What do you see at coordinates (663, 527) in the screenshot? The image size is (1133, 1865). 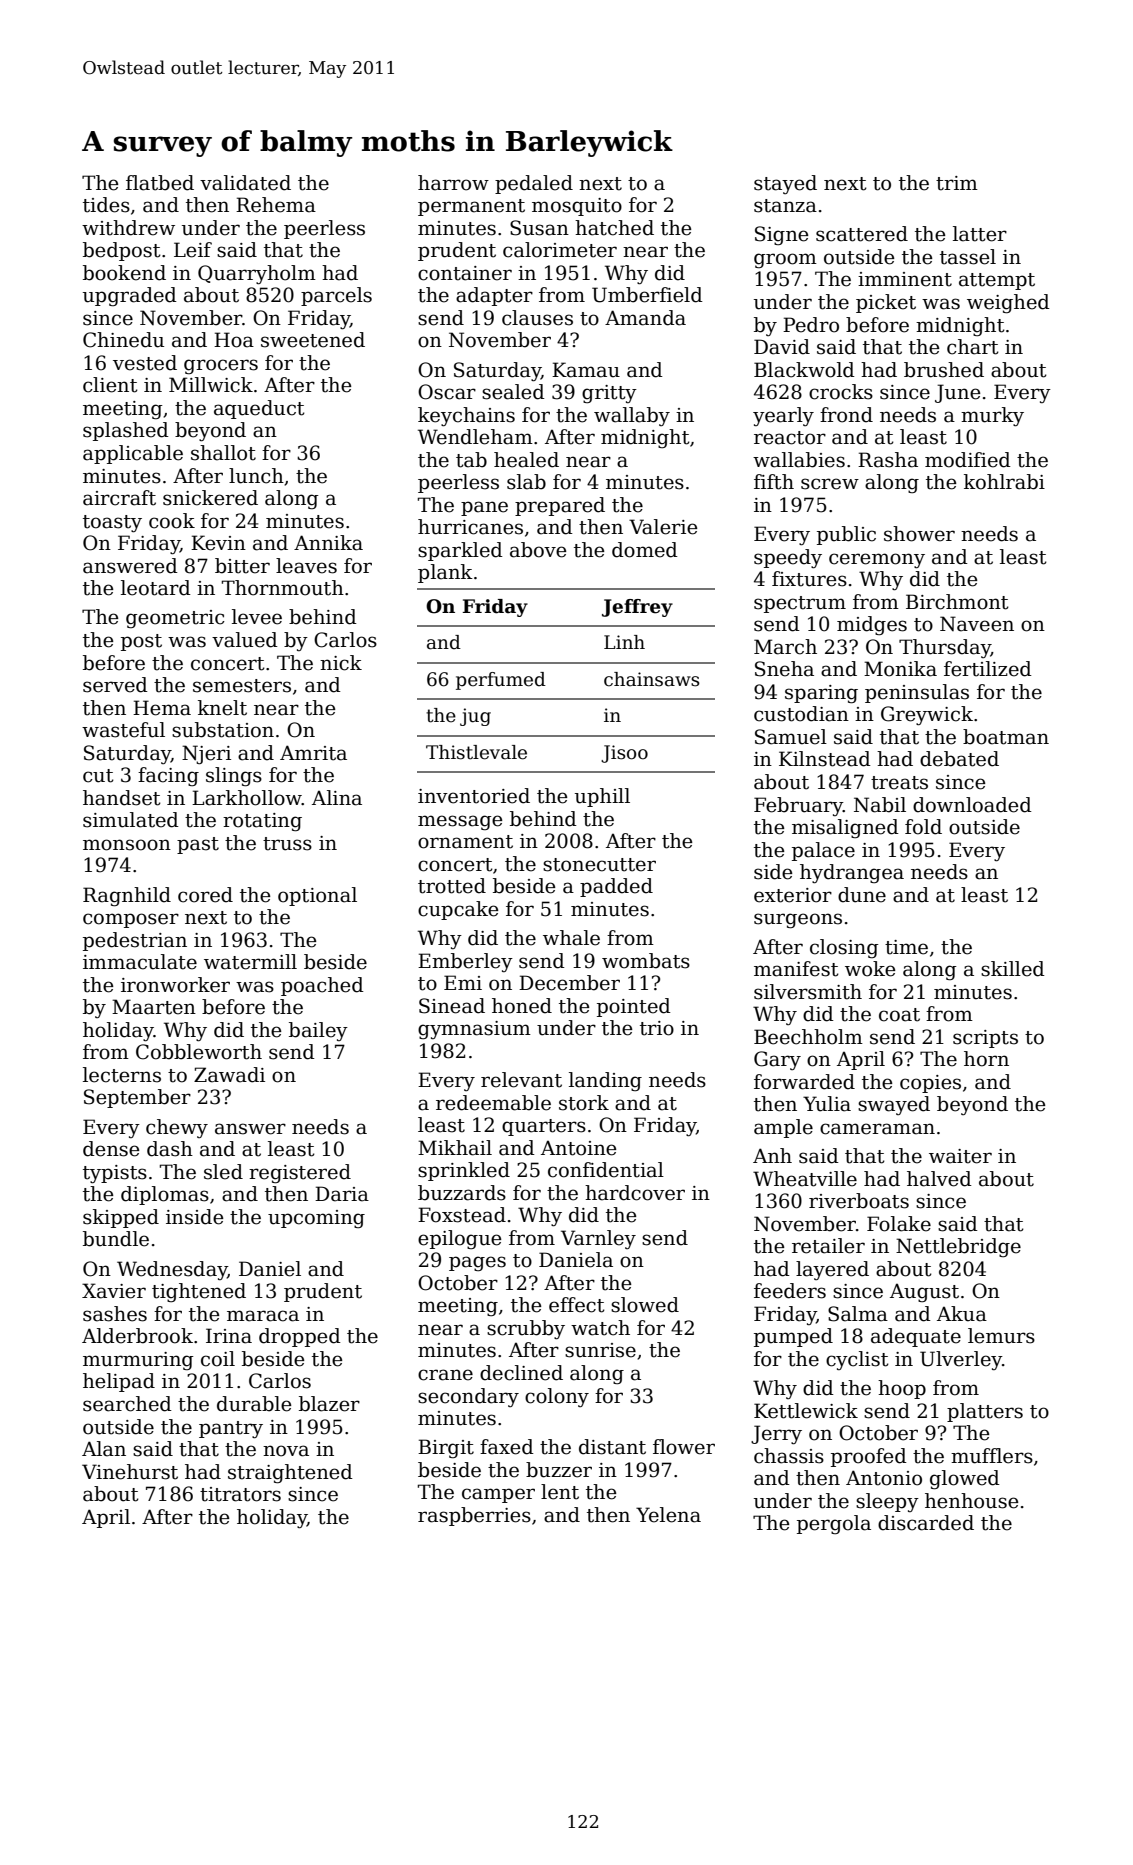 I see `Valerie` at bounding box center [663, 527].
